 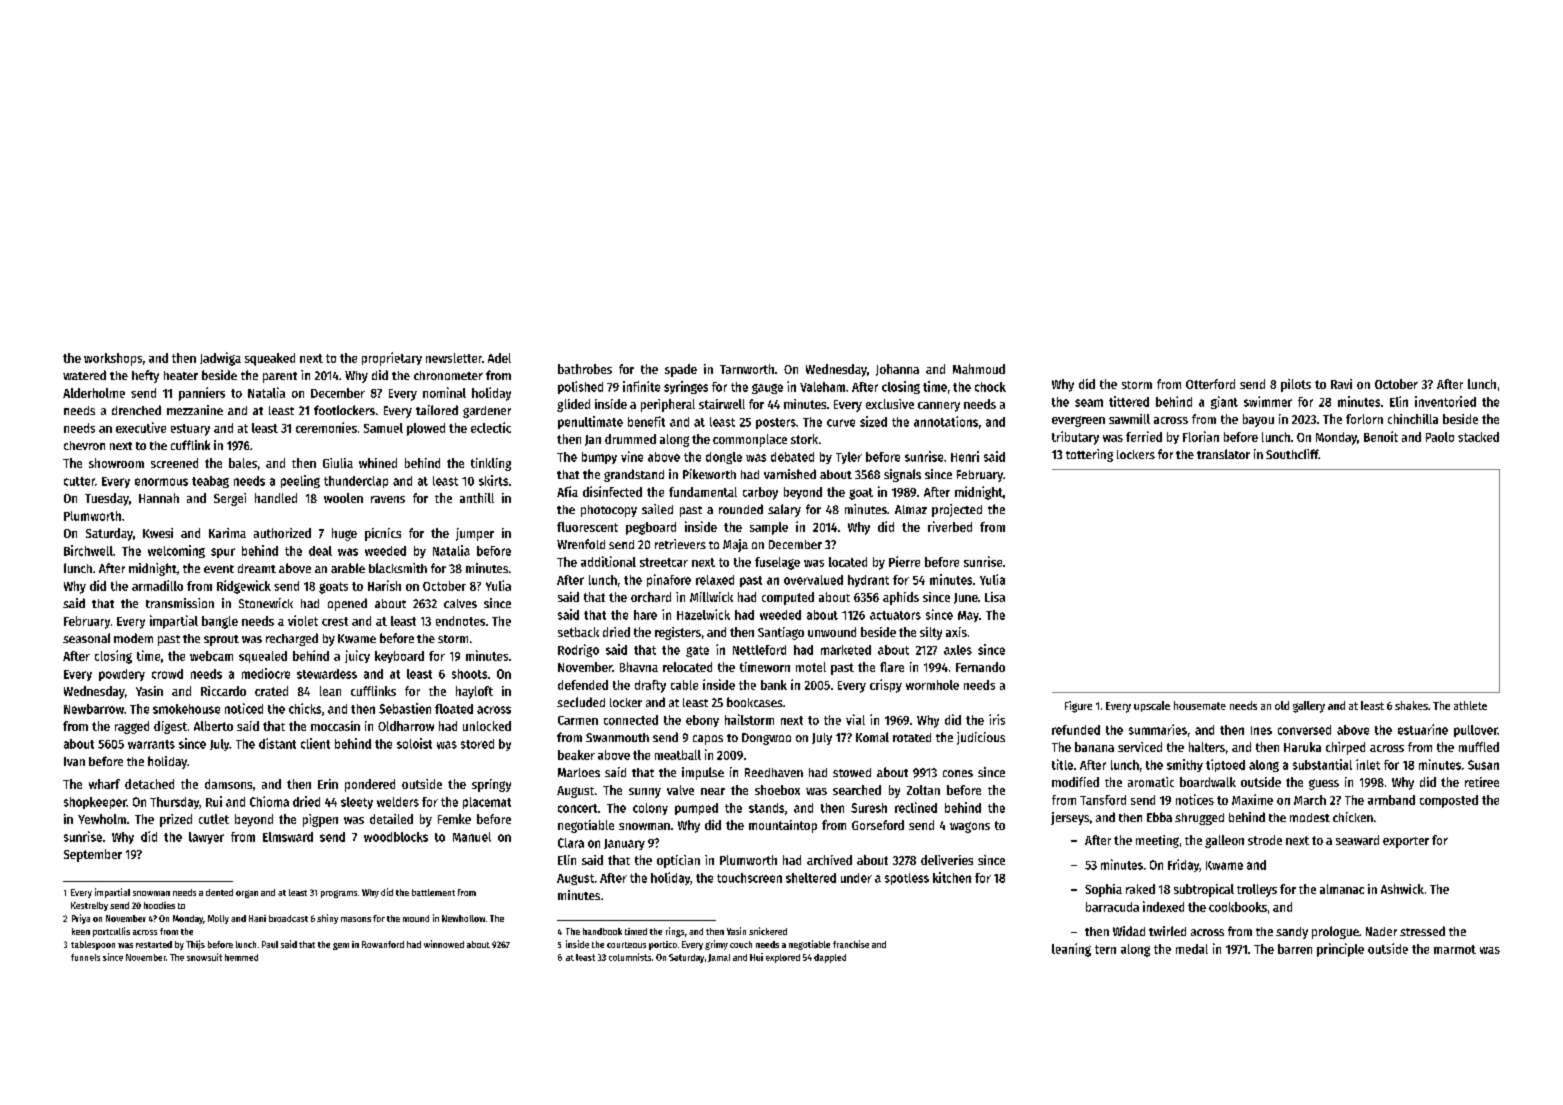 What do you see at coordinates (749, 878) in the screenshot?
I see `touchscreen` at bounding box center [749, 878].
